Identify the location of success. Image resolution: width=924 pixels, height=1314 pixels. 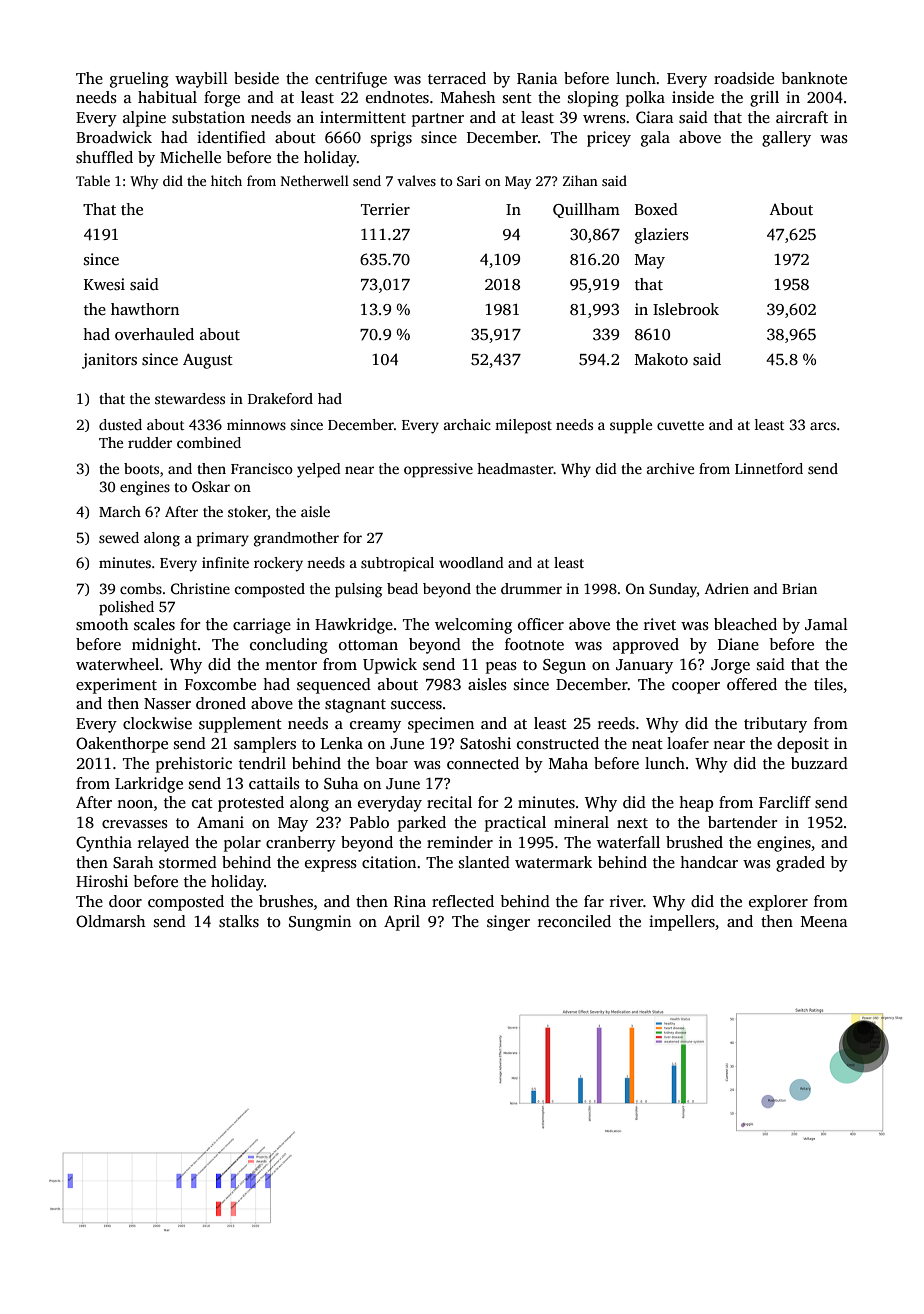
(416, 705).
